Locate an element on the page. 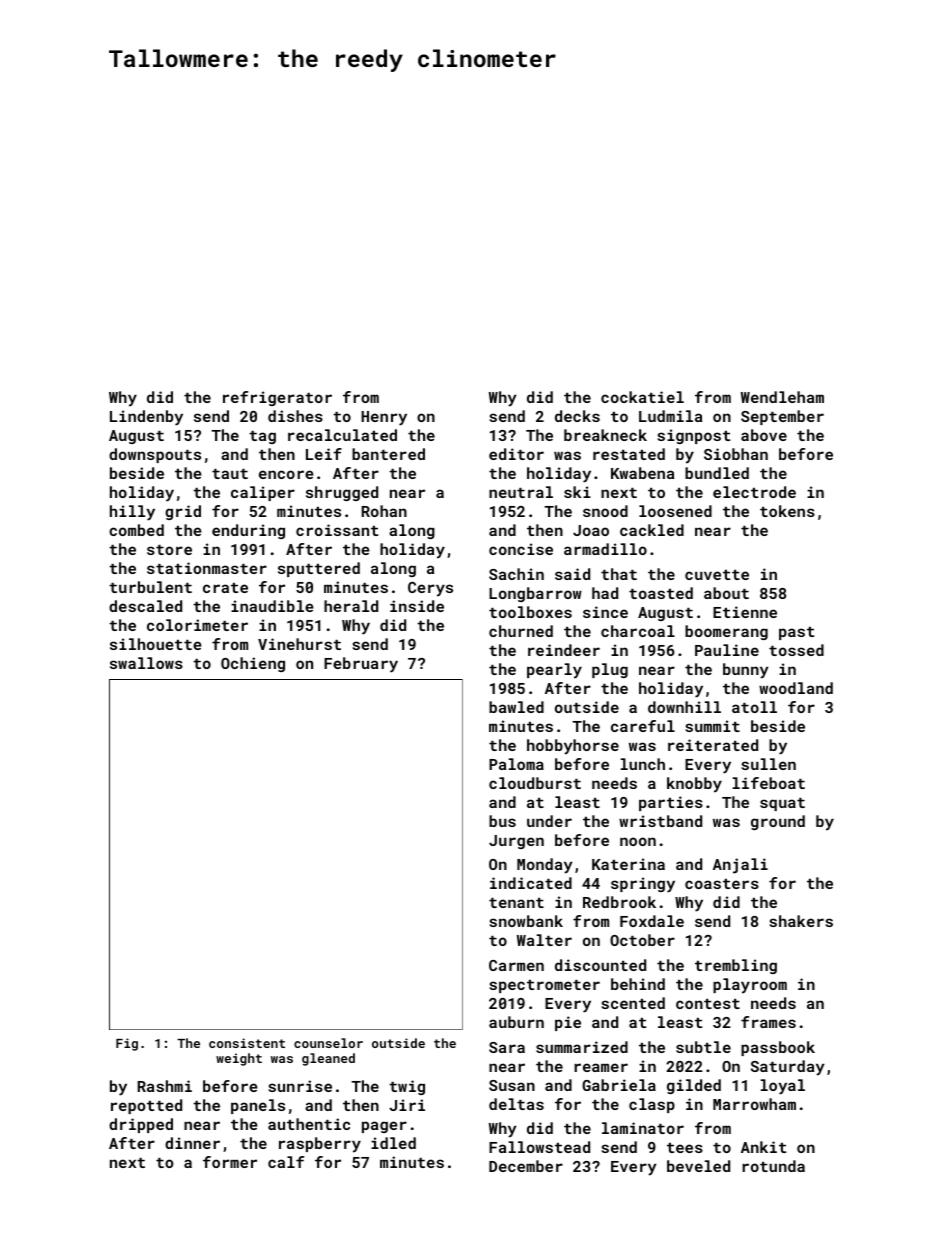  Wendleham is located at coordinates (782, 397).
